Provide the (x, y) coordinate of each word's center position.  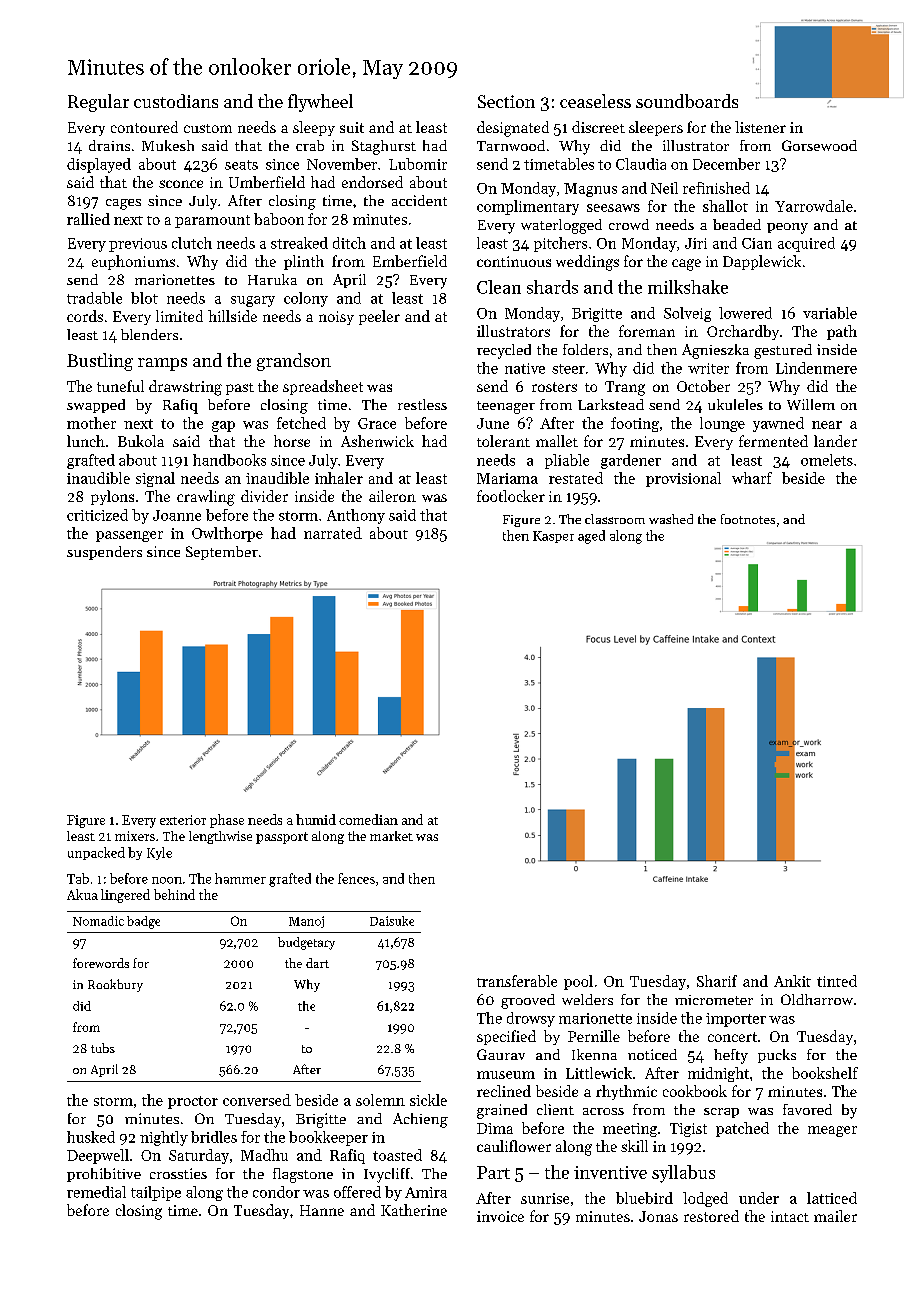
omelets (827, 460)
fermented (773, 441)
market (391, 836)
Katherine (414, 1210)
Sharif (717, 981)
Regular (98, 103)
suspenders (104, 553)
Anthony (356, 516)
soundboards (687, 101)
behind (174, 894)
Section (506, 101)
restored (711, 1216)
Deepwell (98, 1156)
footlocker (511, 496)
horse (292, 441)
